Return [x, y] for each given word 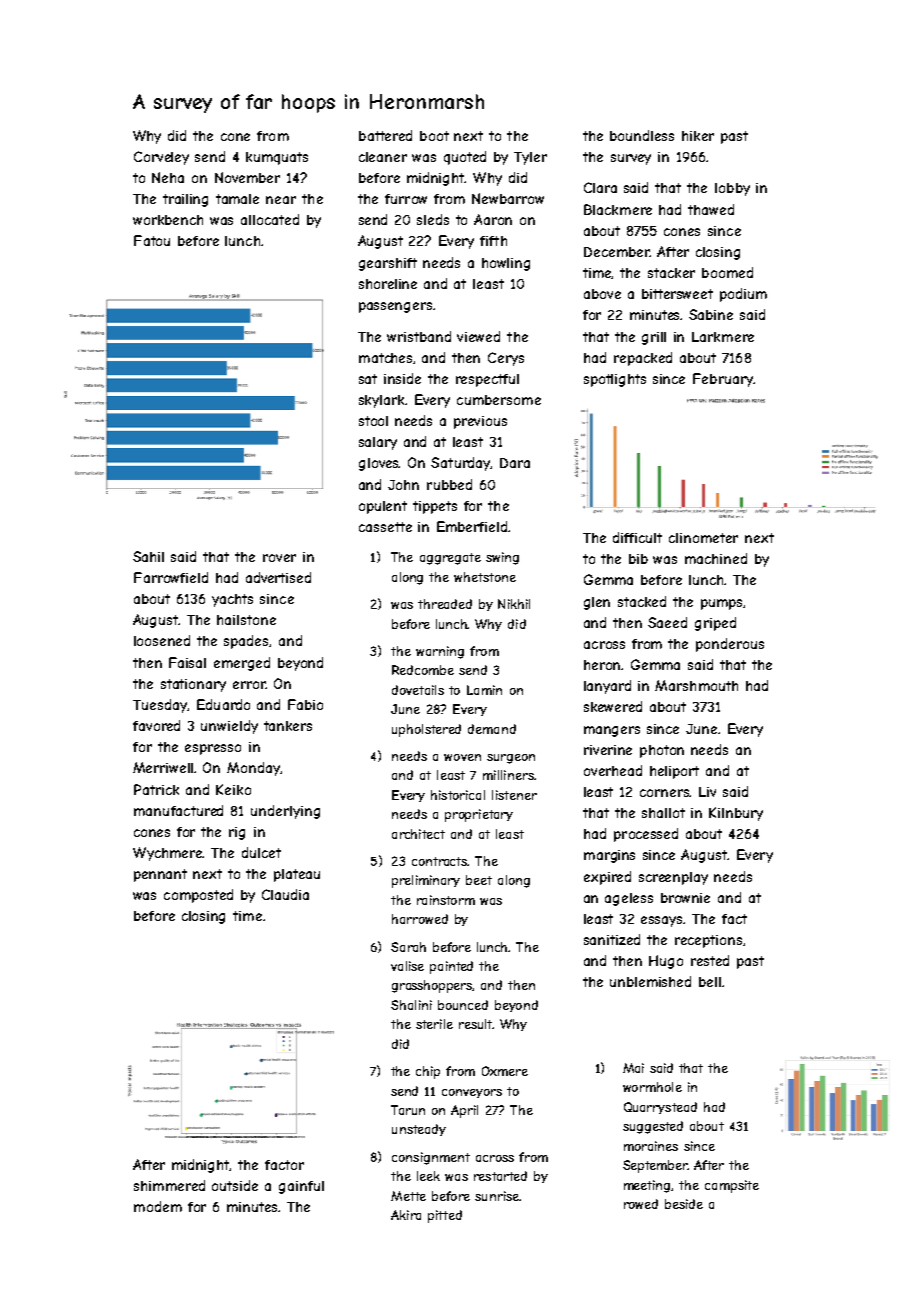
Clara [600, 187]
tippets [435, 507]
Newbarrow [508, 198]
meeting [648, 1186]
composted [198, 896]
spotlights [615, 380]
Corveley [161, 158]
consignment [431, 1158]
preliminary [426, 881]
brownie [685, 898]
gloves [379, 464]
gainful [301, 1187]
